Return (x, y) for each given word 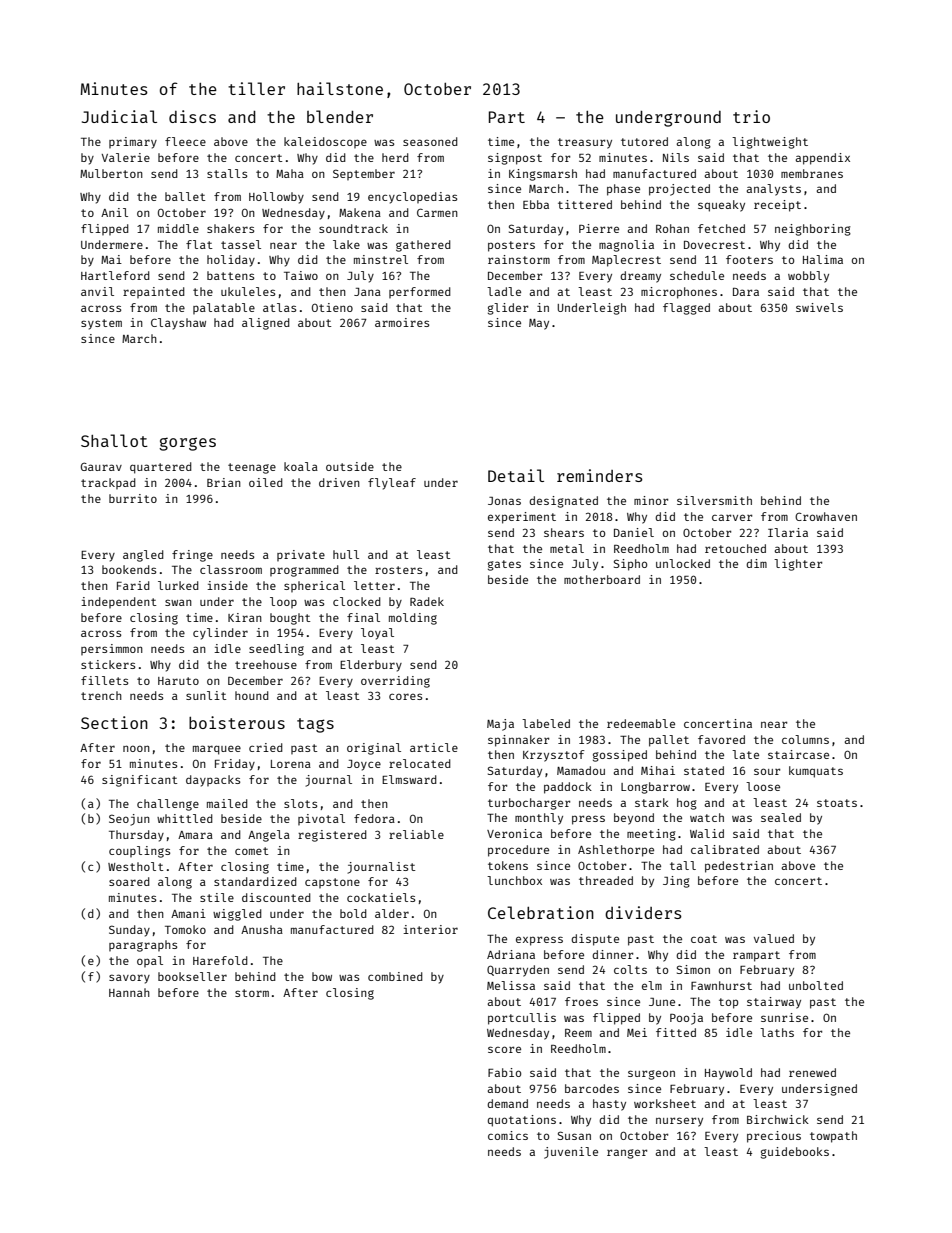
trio (751, 116)
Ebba (536, 204)
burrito (133, 498)
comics (508, 1135)
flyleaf (392, 484)
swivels (819, 307)
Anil (114, 212)
